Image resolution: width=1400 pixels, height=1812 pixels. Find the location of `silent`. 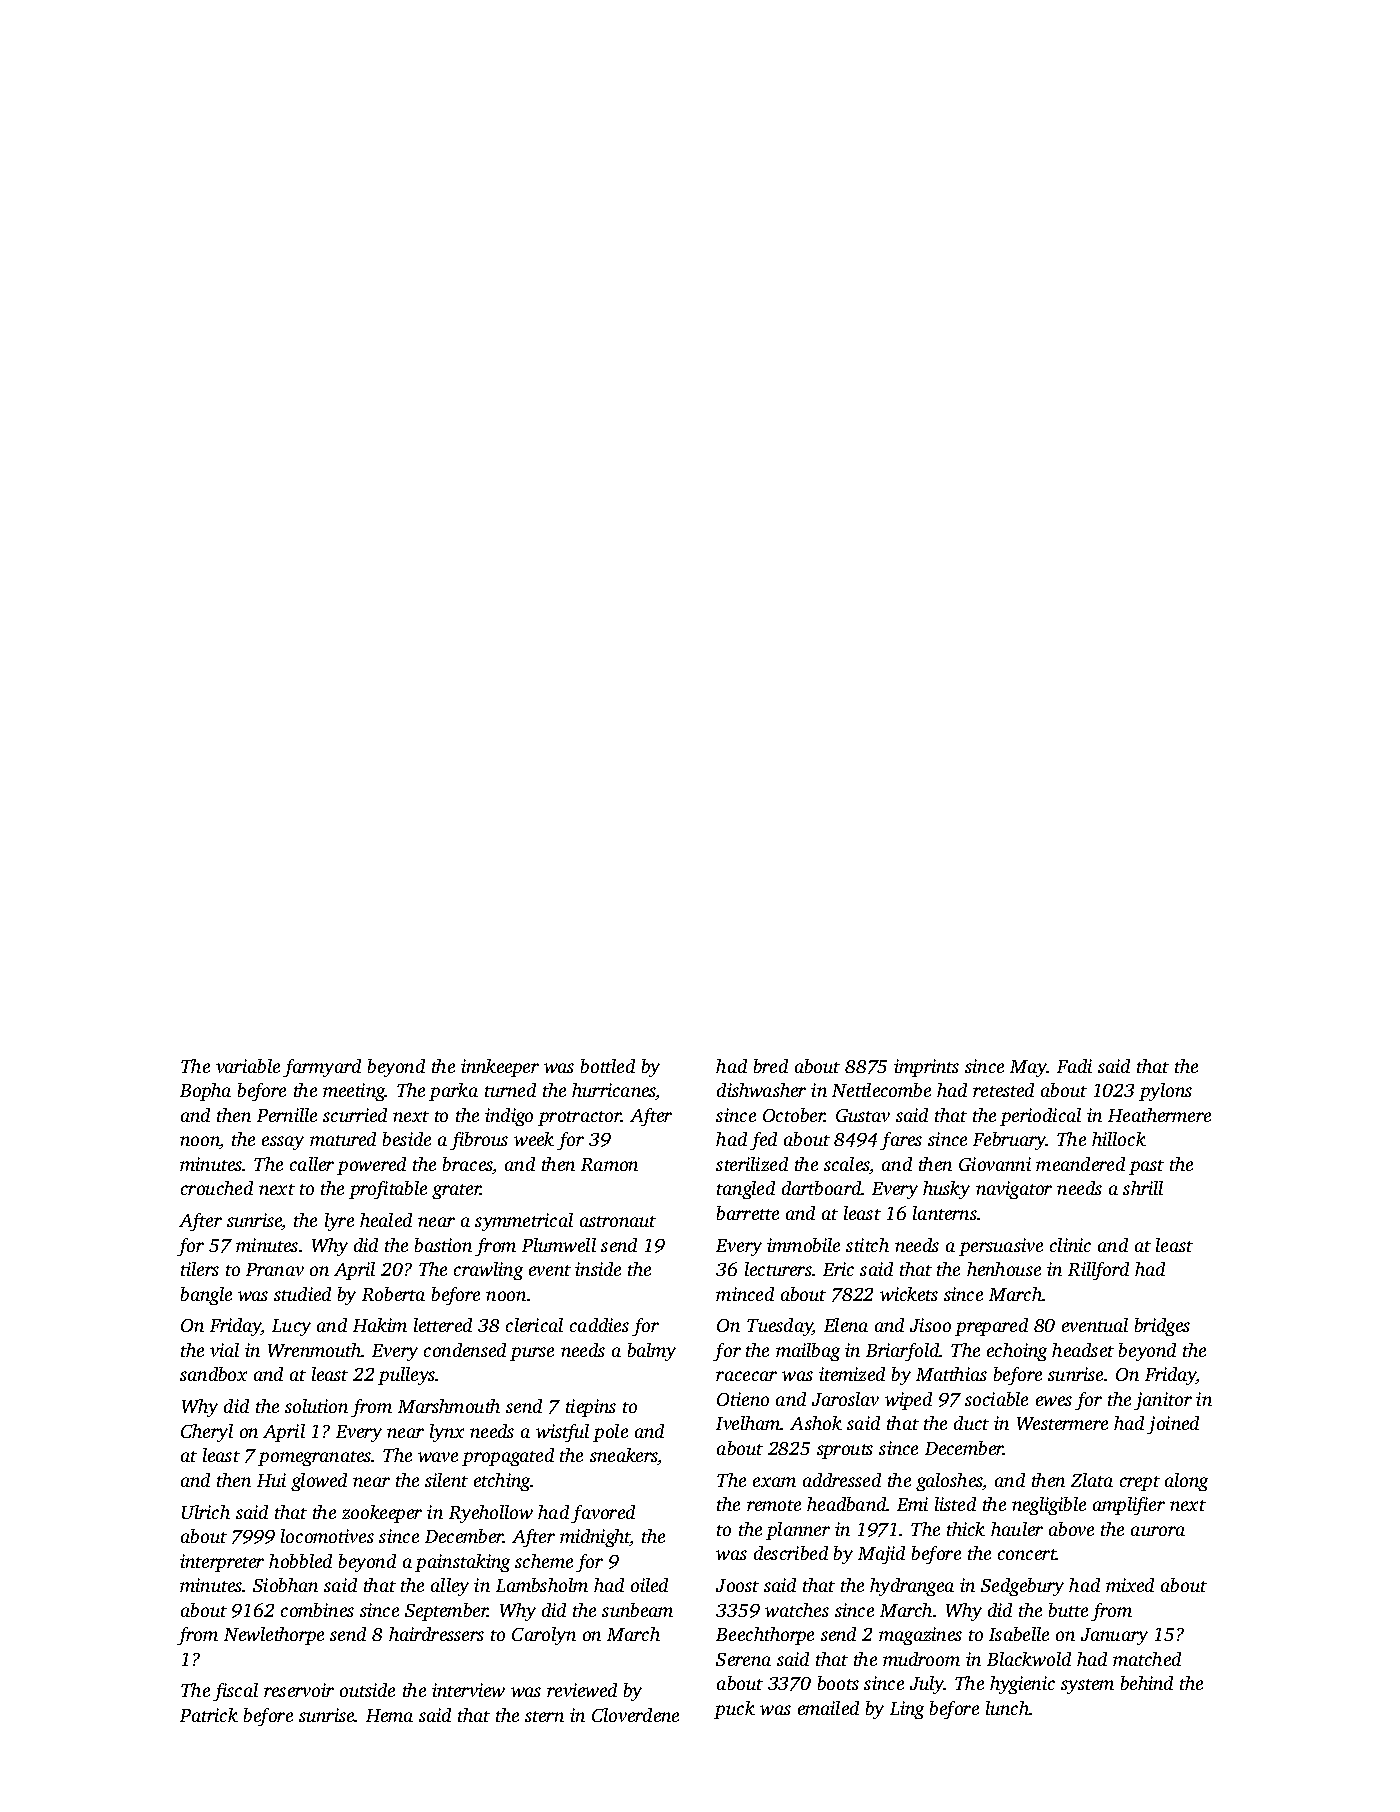

silent is located at coordinates (446, 1480).
